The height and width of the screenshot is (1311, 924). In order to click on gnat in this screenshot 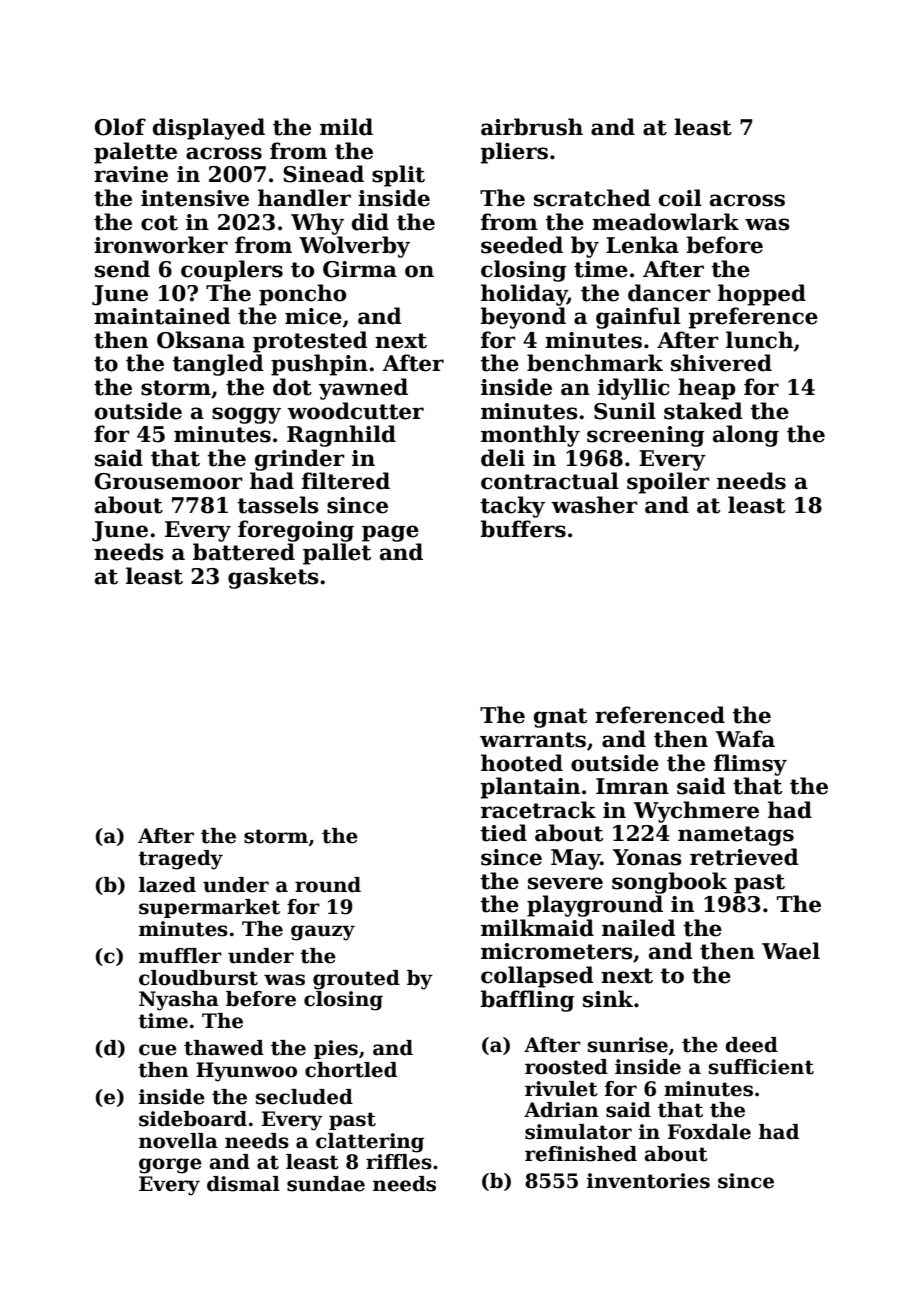, I will do `click(560, 718)`.
